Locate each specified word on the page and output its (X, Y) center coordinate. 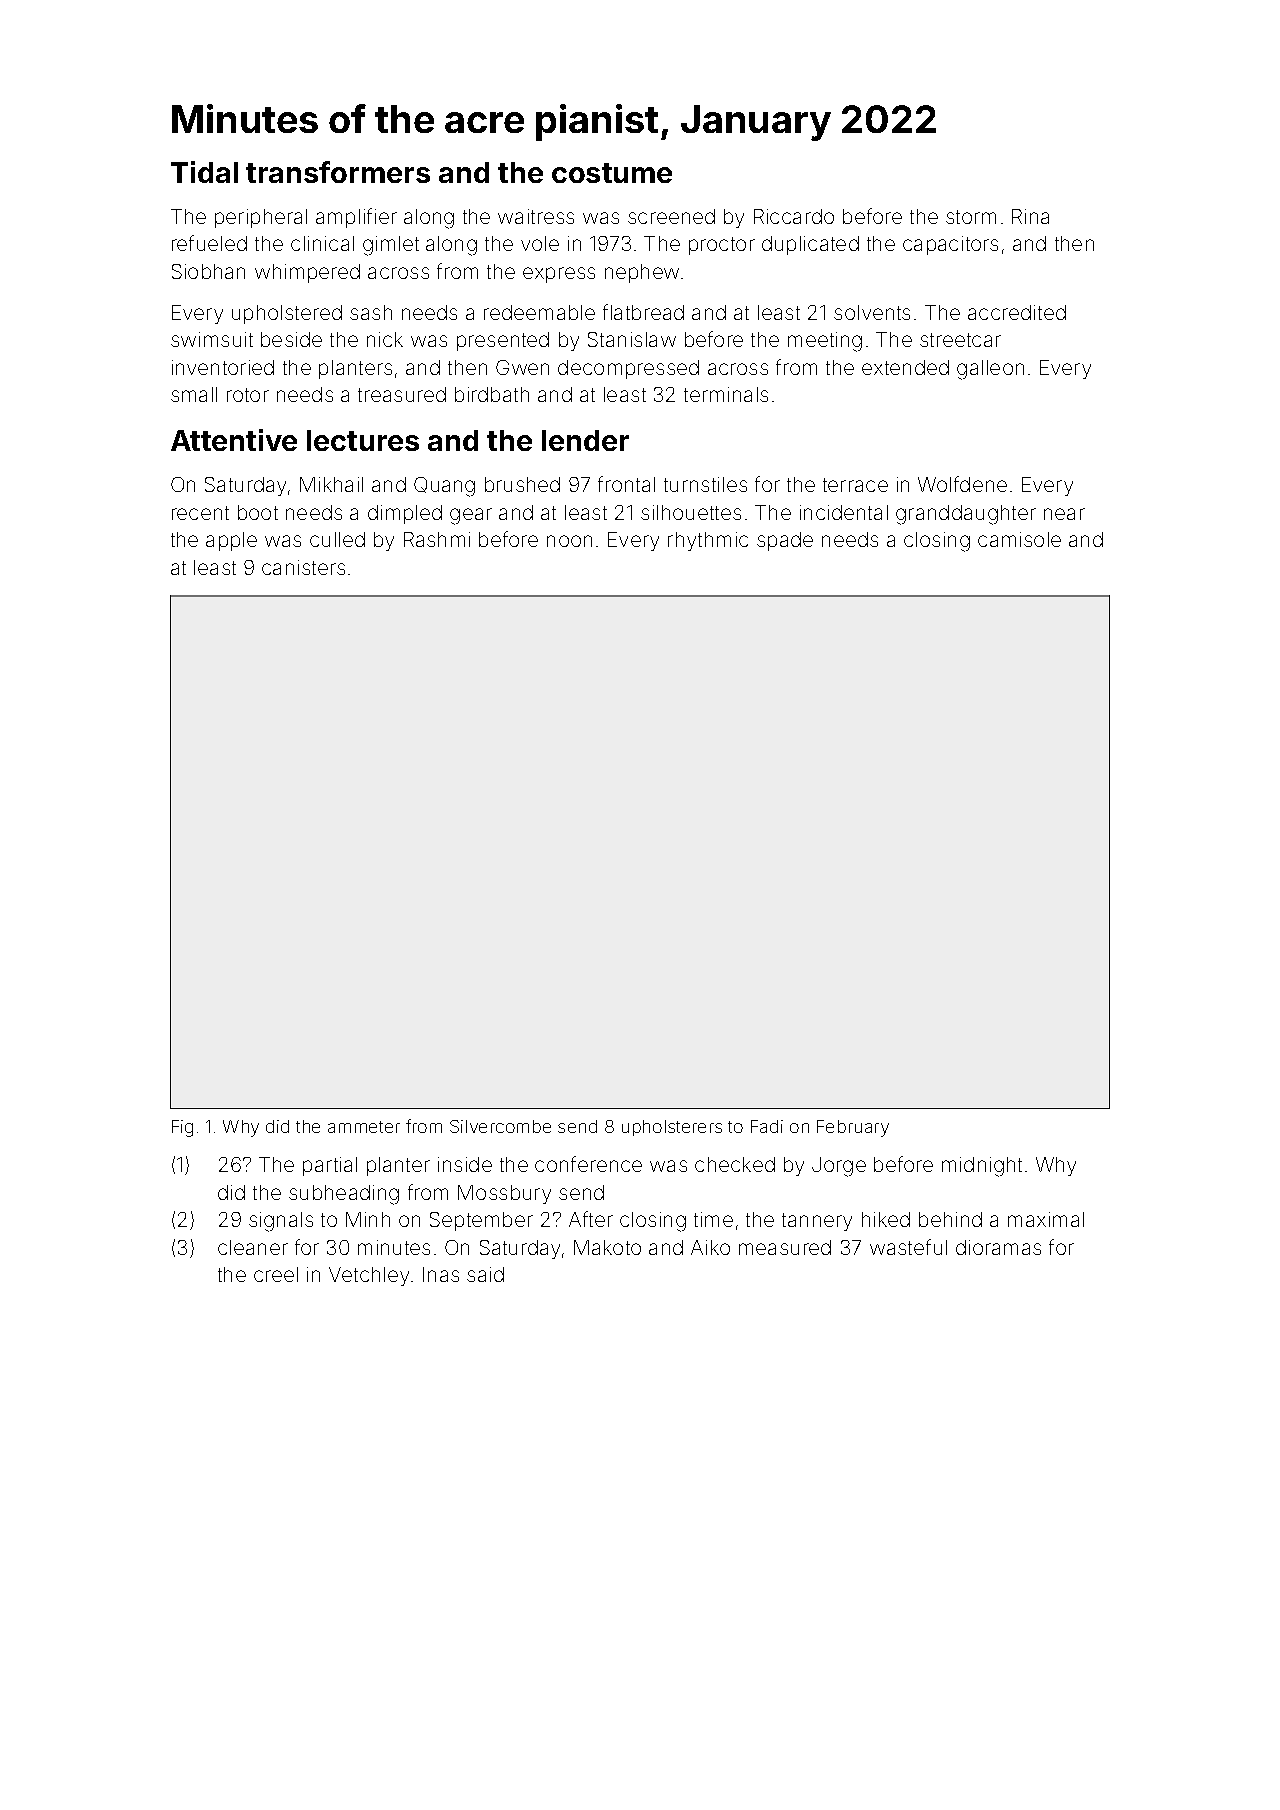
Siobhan (208, 271)
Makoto (607, 1247)
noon (569, 541)
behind (950, 1219)
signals (281, 1222)
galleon (990, 370)
